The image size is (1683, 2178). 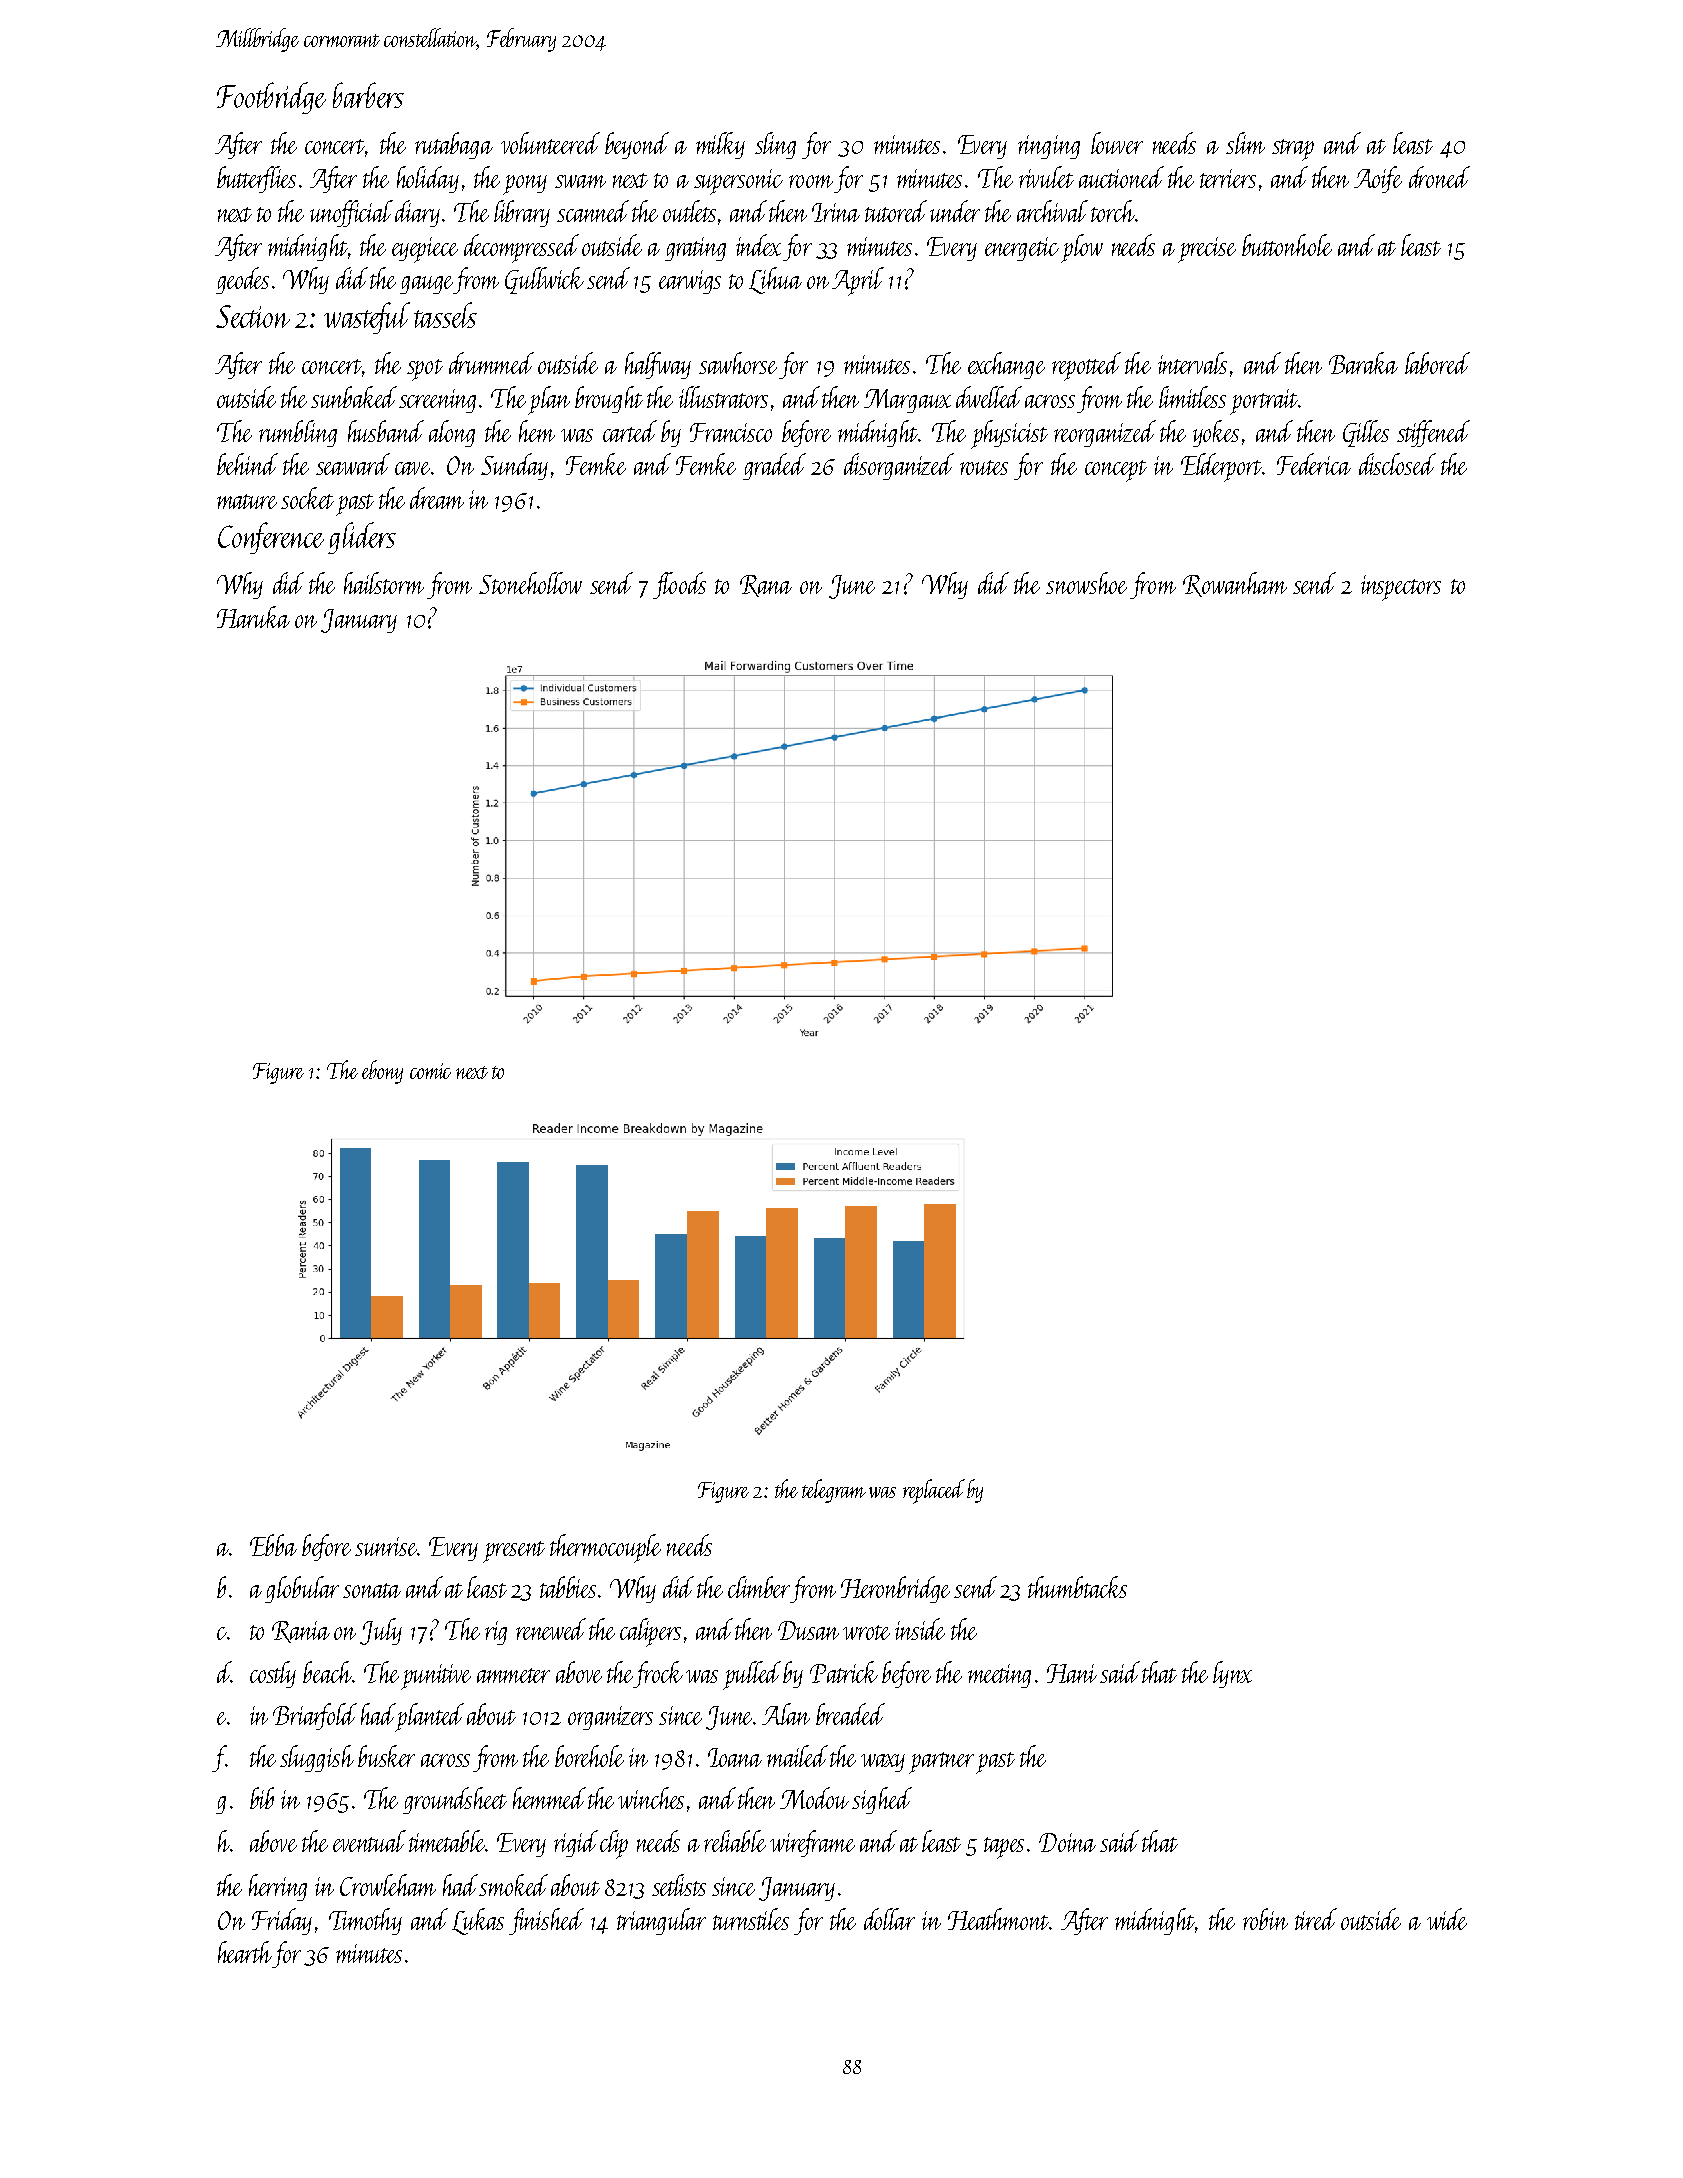 I want to click on wide, so click(x=1447, y=1919).
